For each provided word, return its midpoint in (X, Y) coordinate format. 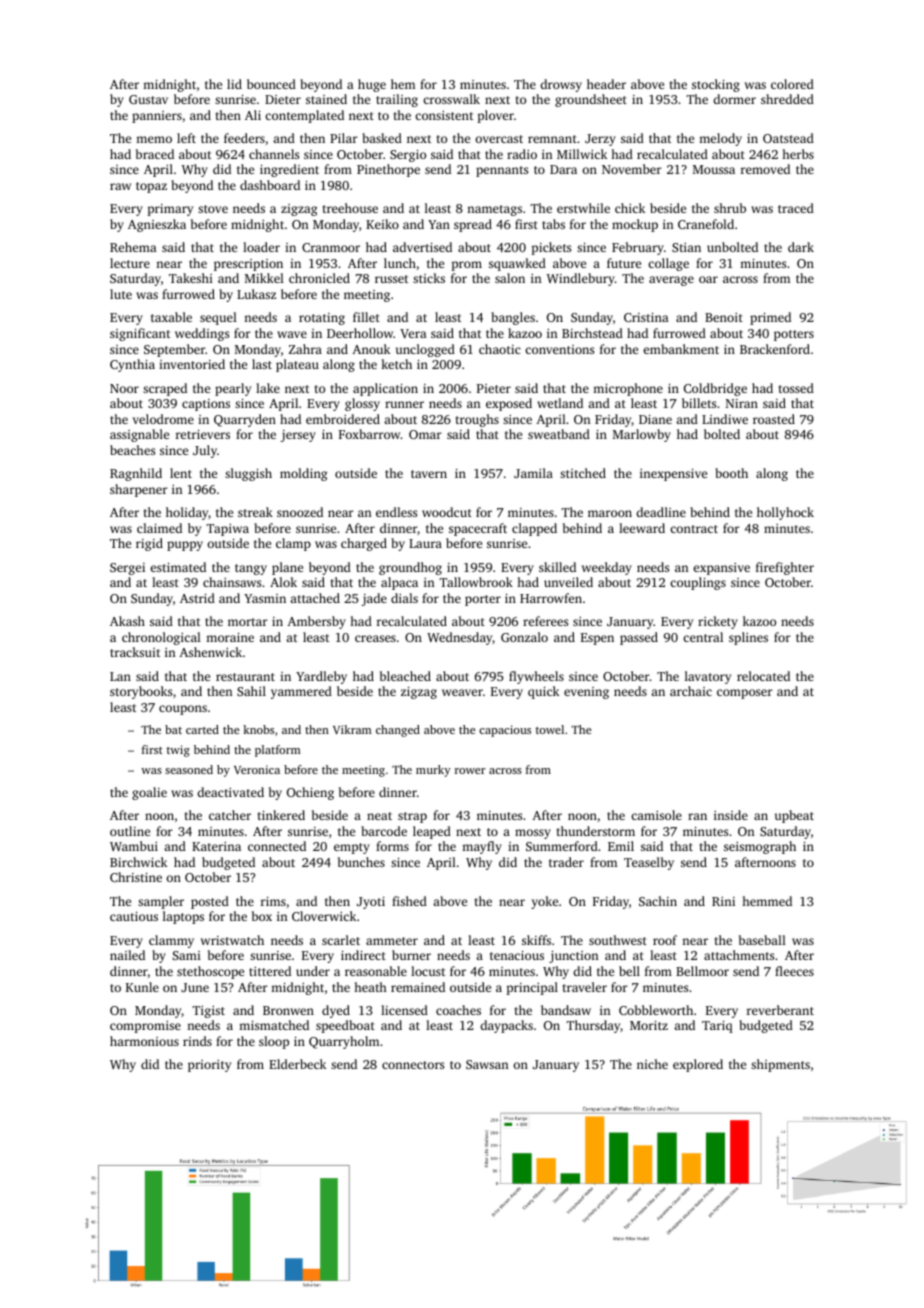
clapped (534, 529)
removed (765, 169)
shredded (787, 99)
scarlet (341, 940)
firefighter (785, 568)
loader (261, 247)
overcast (499, 139)
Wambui (134, 846)
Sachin (658, 901)
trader (566, 862)
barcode (384, 831)
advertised (422, 247)
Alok (283, 582)
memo (154, 139)
